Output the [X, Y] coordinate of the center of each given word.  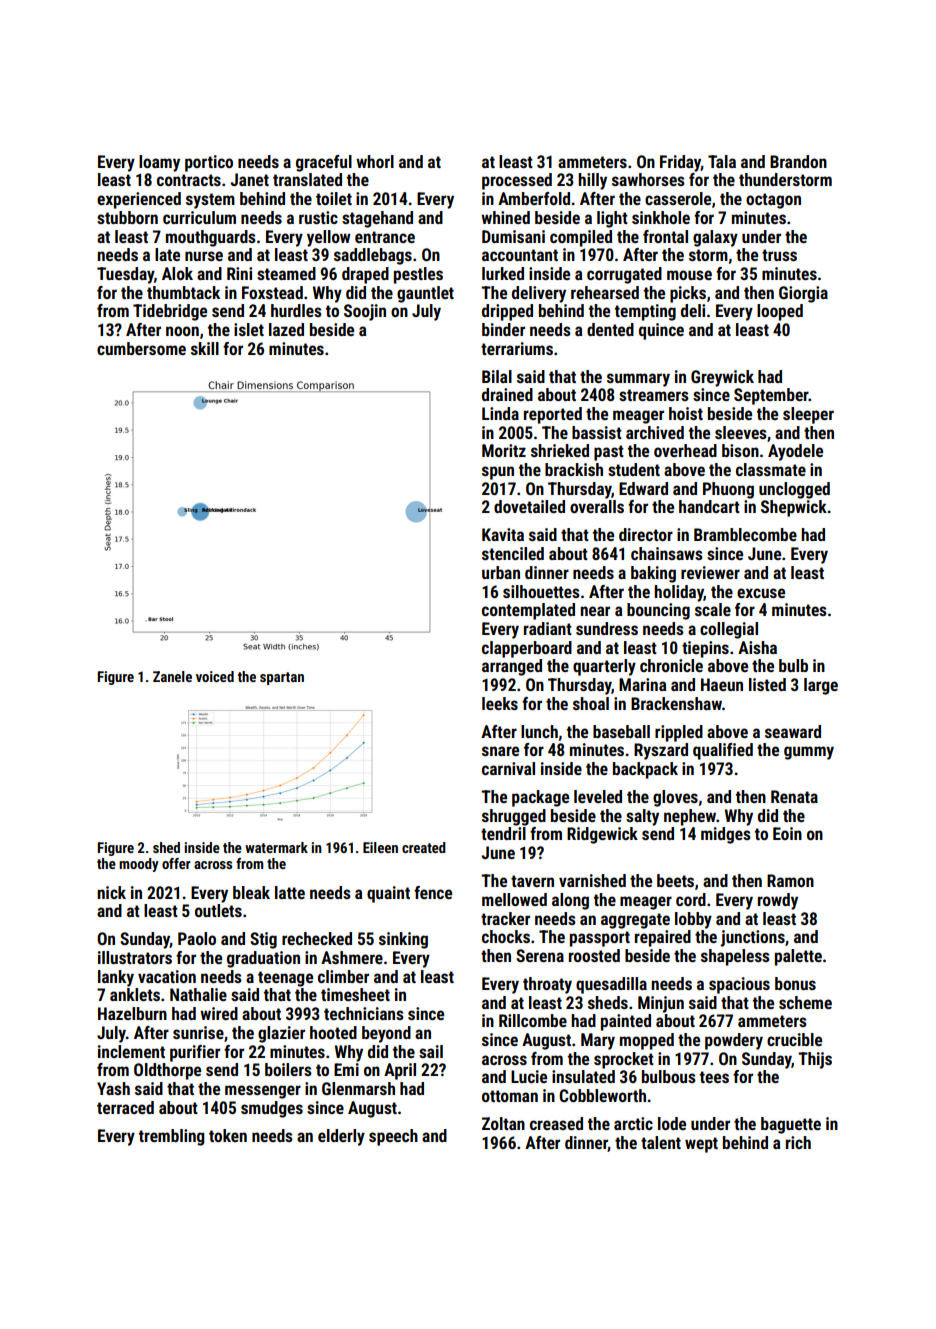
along [570, 901]
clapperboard [527, 649]
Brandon [798, 161]
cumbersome [141, 348]
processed [517, 181]
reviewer [710, 572]
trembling [172, 1137]
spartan [282, 678]
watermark [276, 847]
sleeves [741, 432]
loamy [159, 163]
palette [798, 957]
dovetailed [529, 506]
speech [393, 1137]
